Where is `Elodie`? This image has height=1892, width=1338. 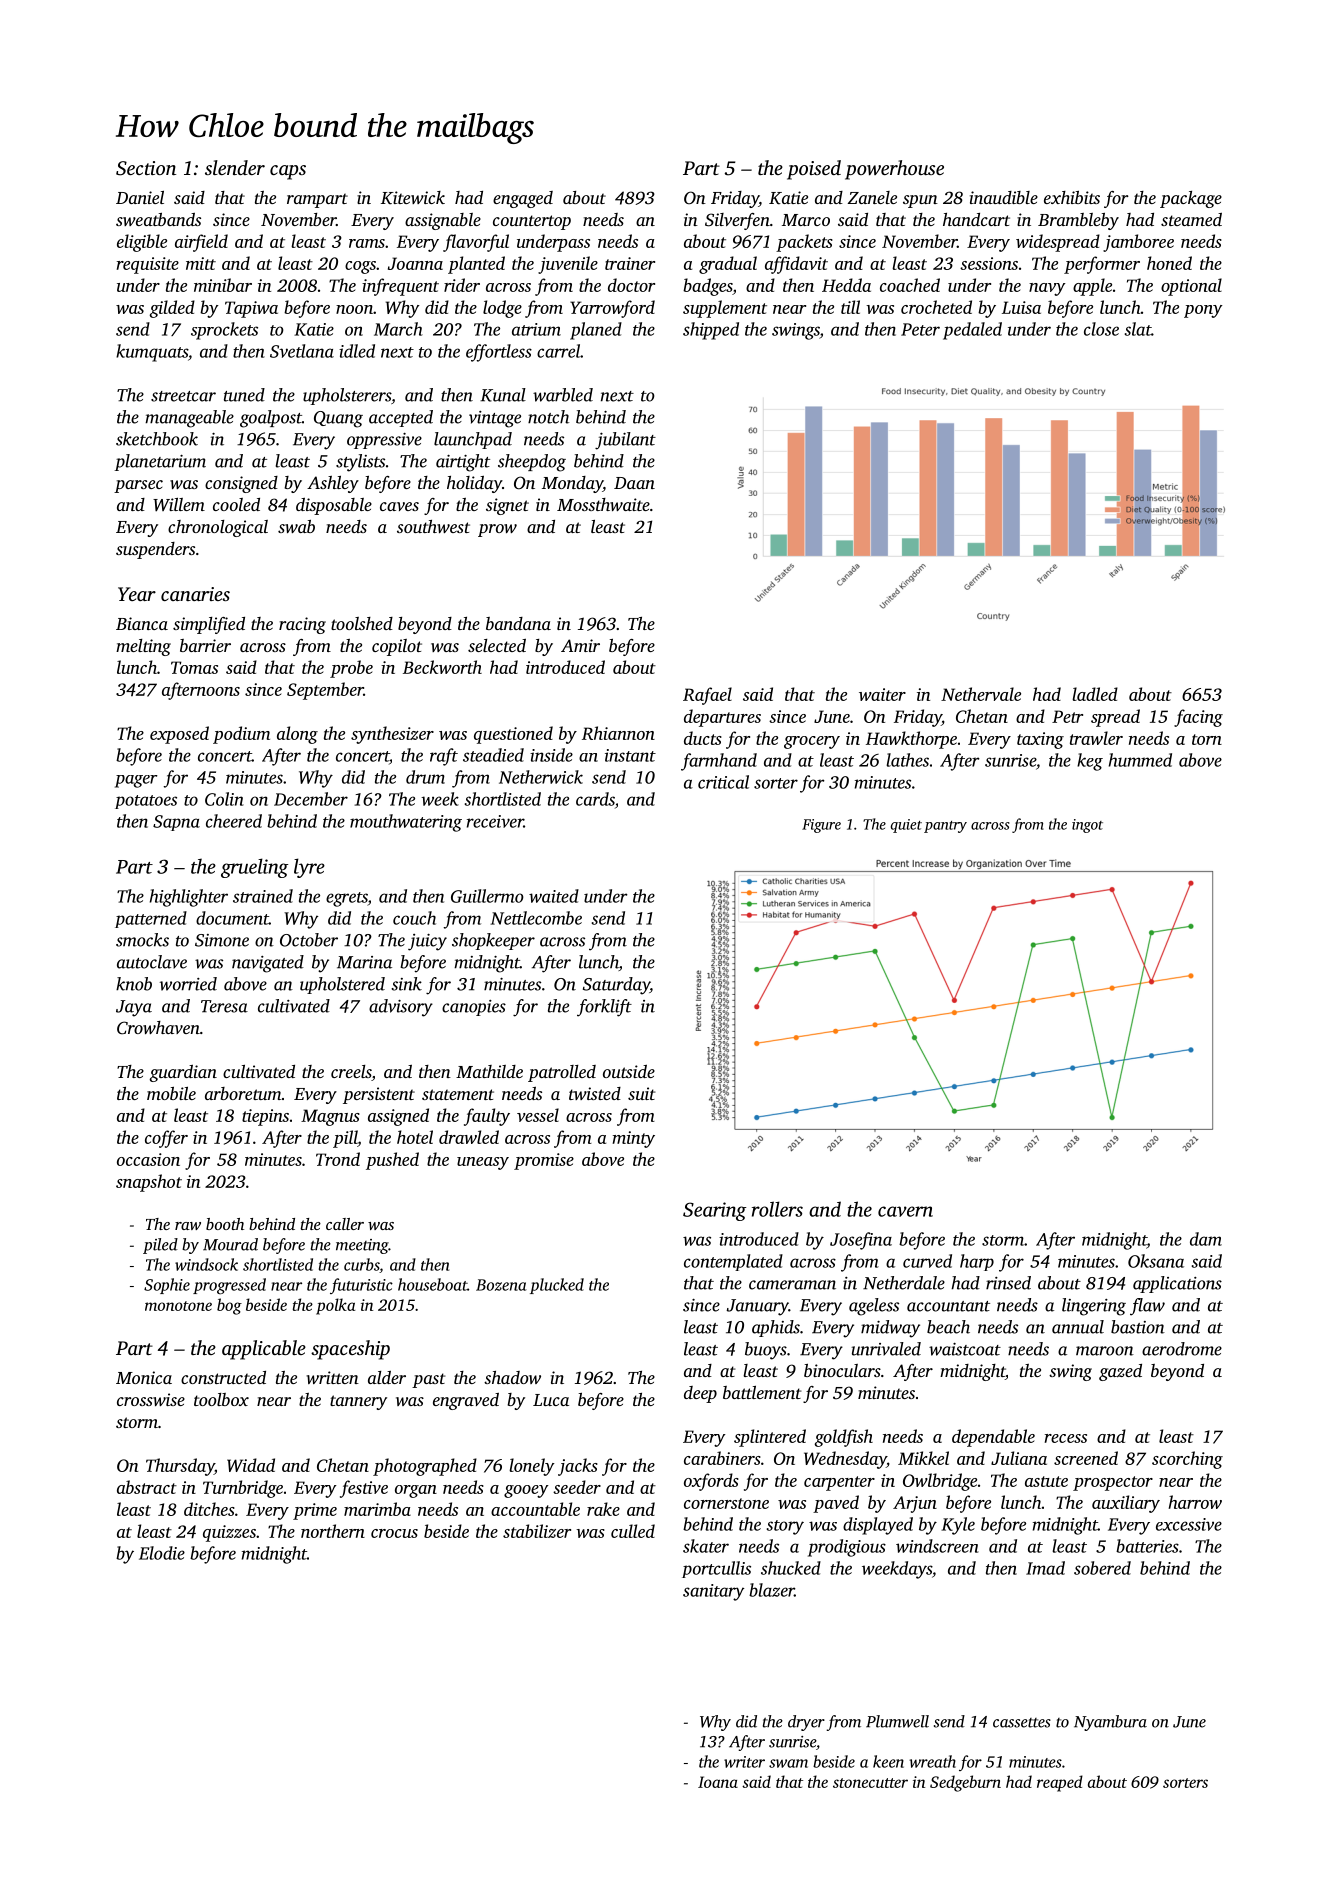 Elodie is located at coordinates (162, 1553).
